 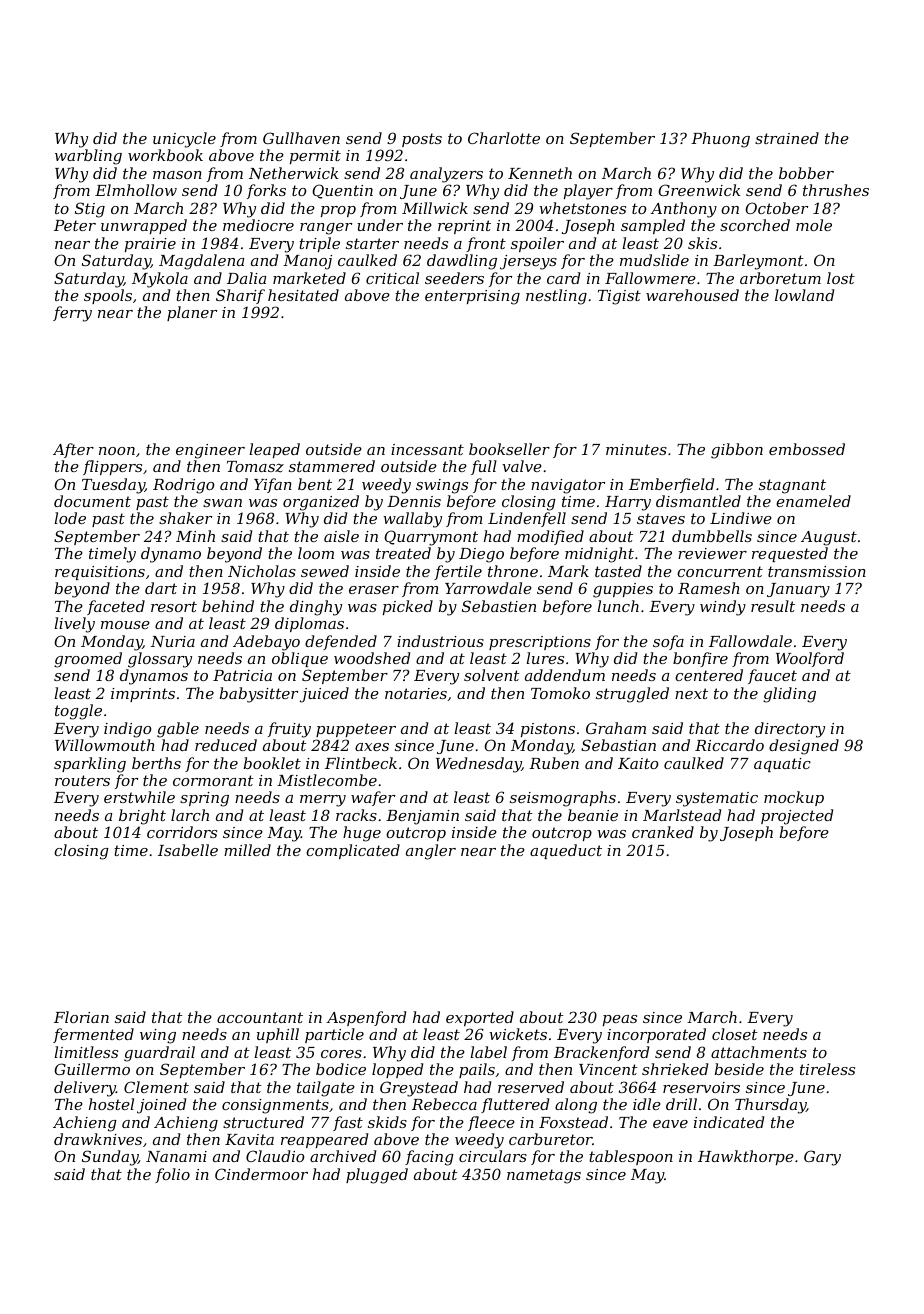 I want to click on Sunday, so click(x=110, y=1158).
